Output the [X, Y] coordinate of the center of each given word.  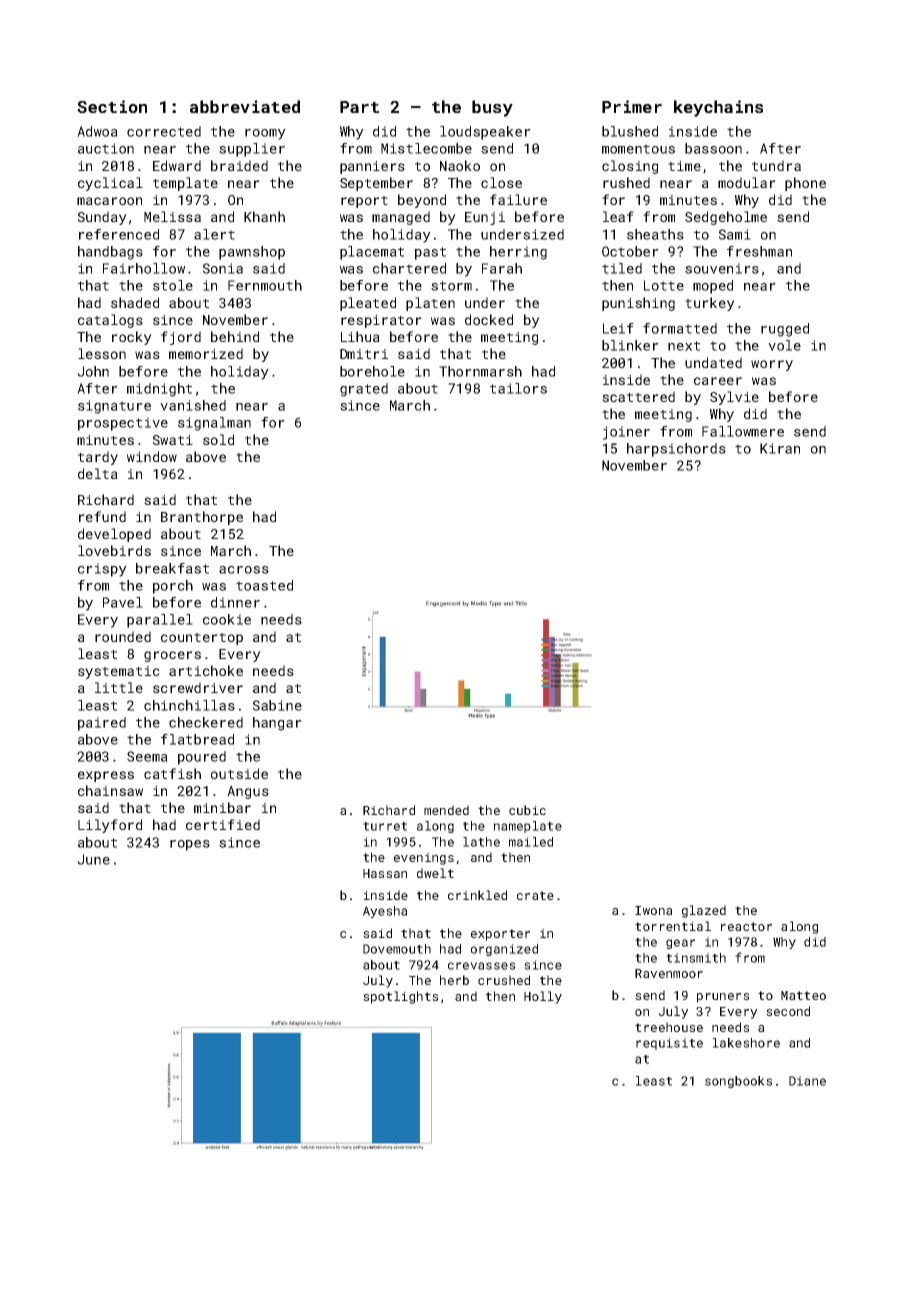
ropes [190, 845]
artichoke [206, 670]
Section [112, 106]
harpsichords [676, 450]
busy [492, 108]
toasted [264, 585]
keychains [718, 108]
